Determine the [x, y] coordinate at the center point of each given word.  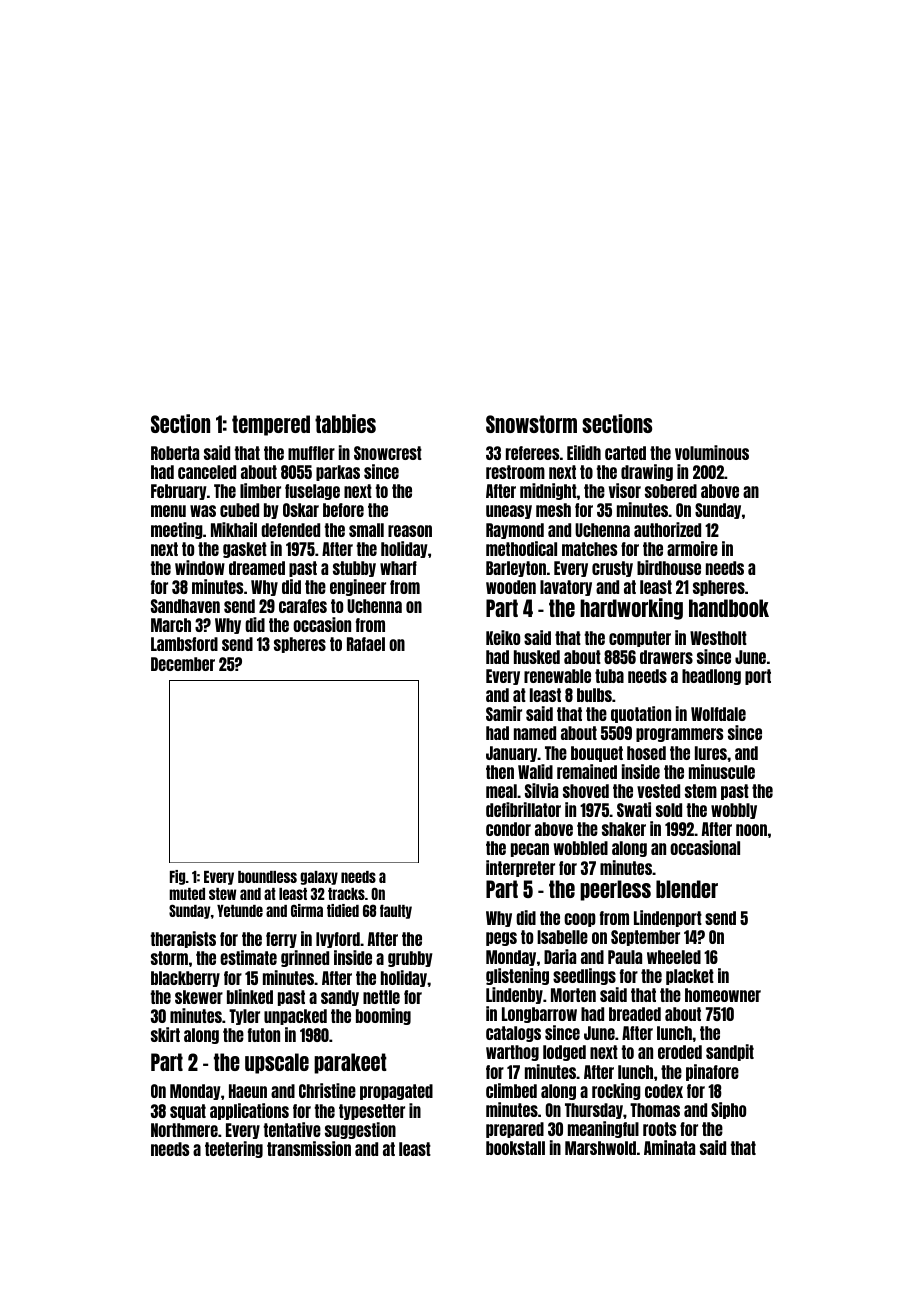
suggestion [360, 1130]
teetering [234, 1149]
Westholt [718, 638]
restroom [515, 472]
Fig [178, 877]
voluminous [712, 452]
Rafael [366, 644]
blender [687, 889]
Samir [504, 713]
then [500, 772]
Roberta [175, 453]
